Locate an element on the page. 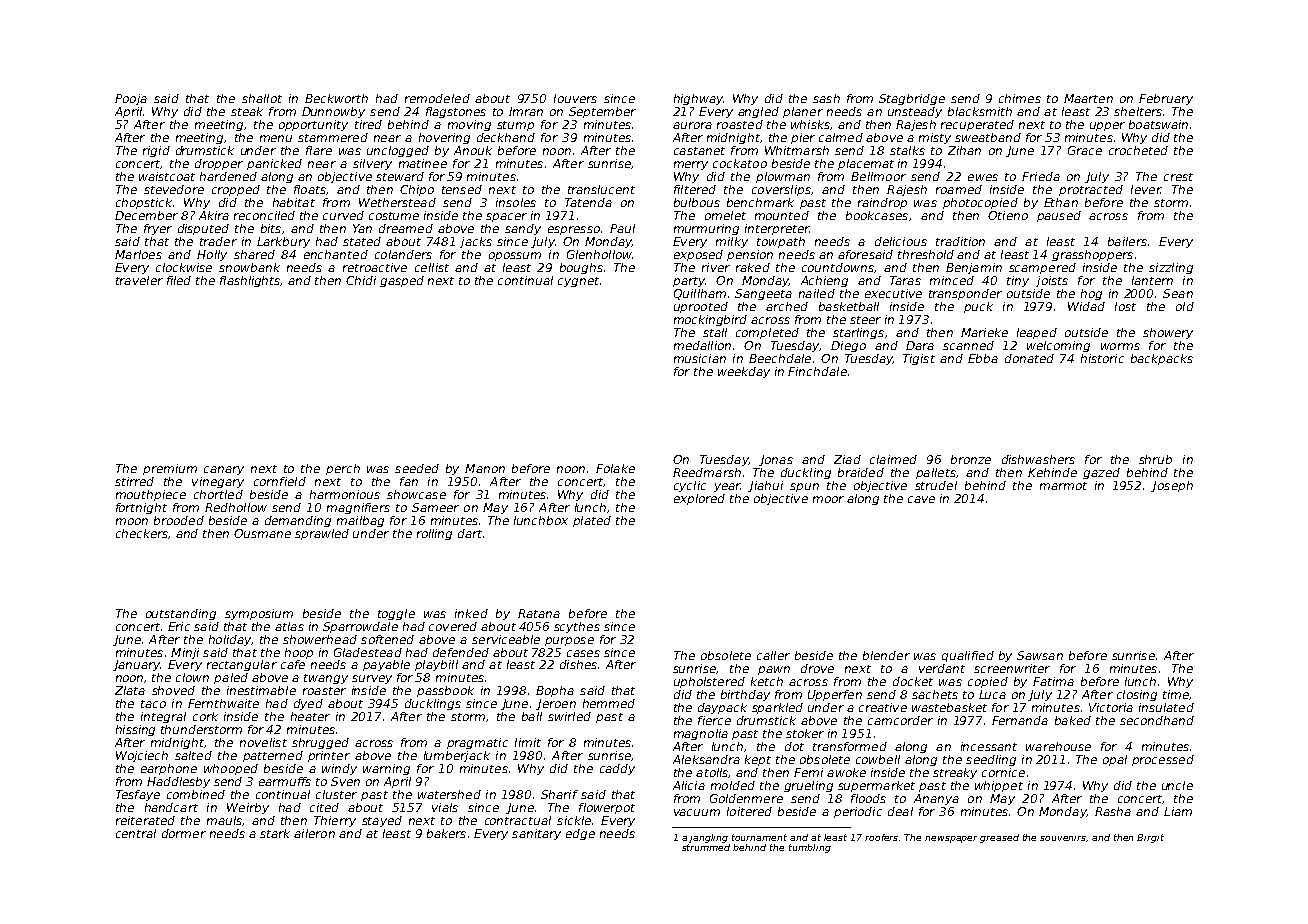  disputed is located at coordinates (203, 229).
